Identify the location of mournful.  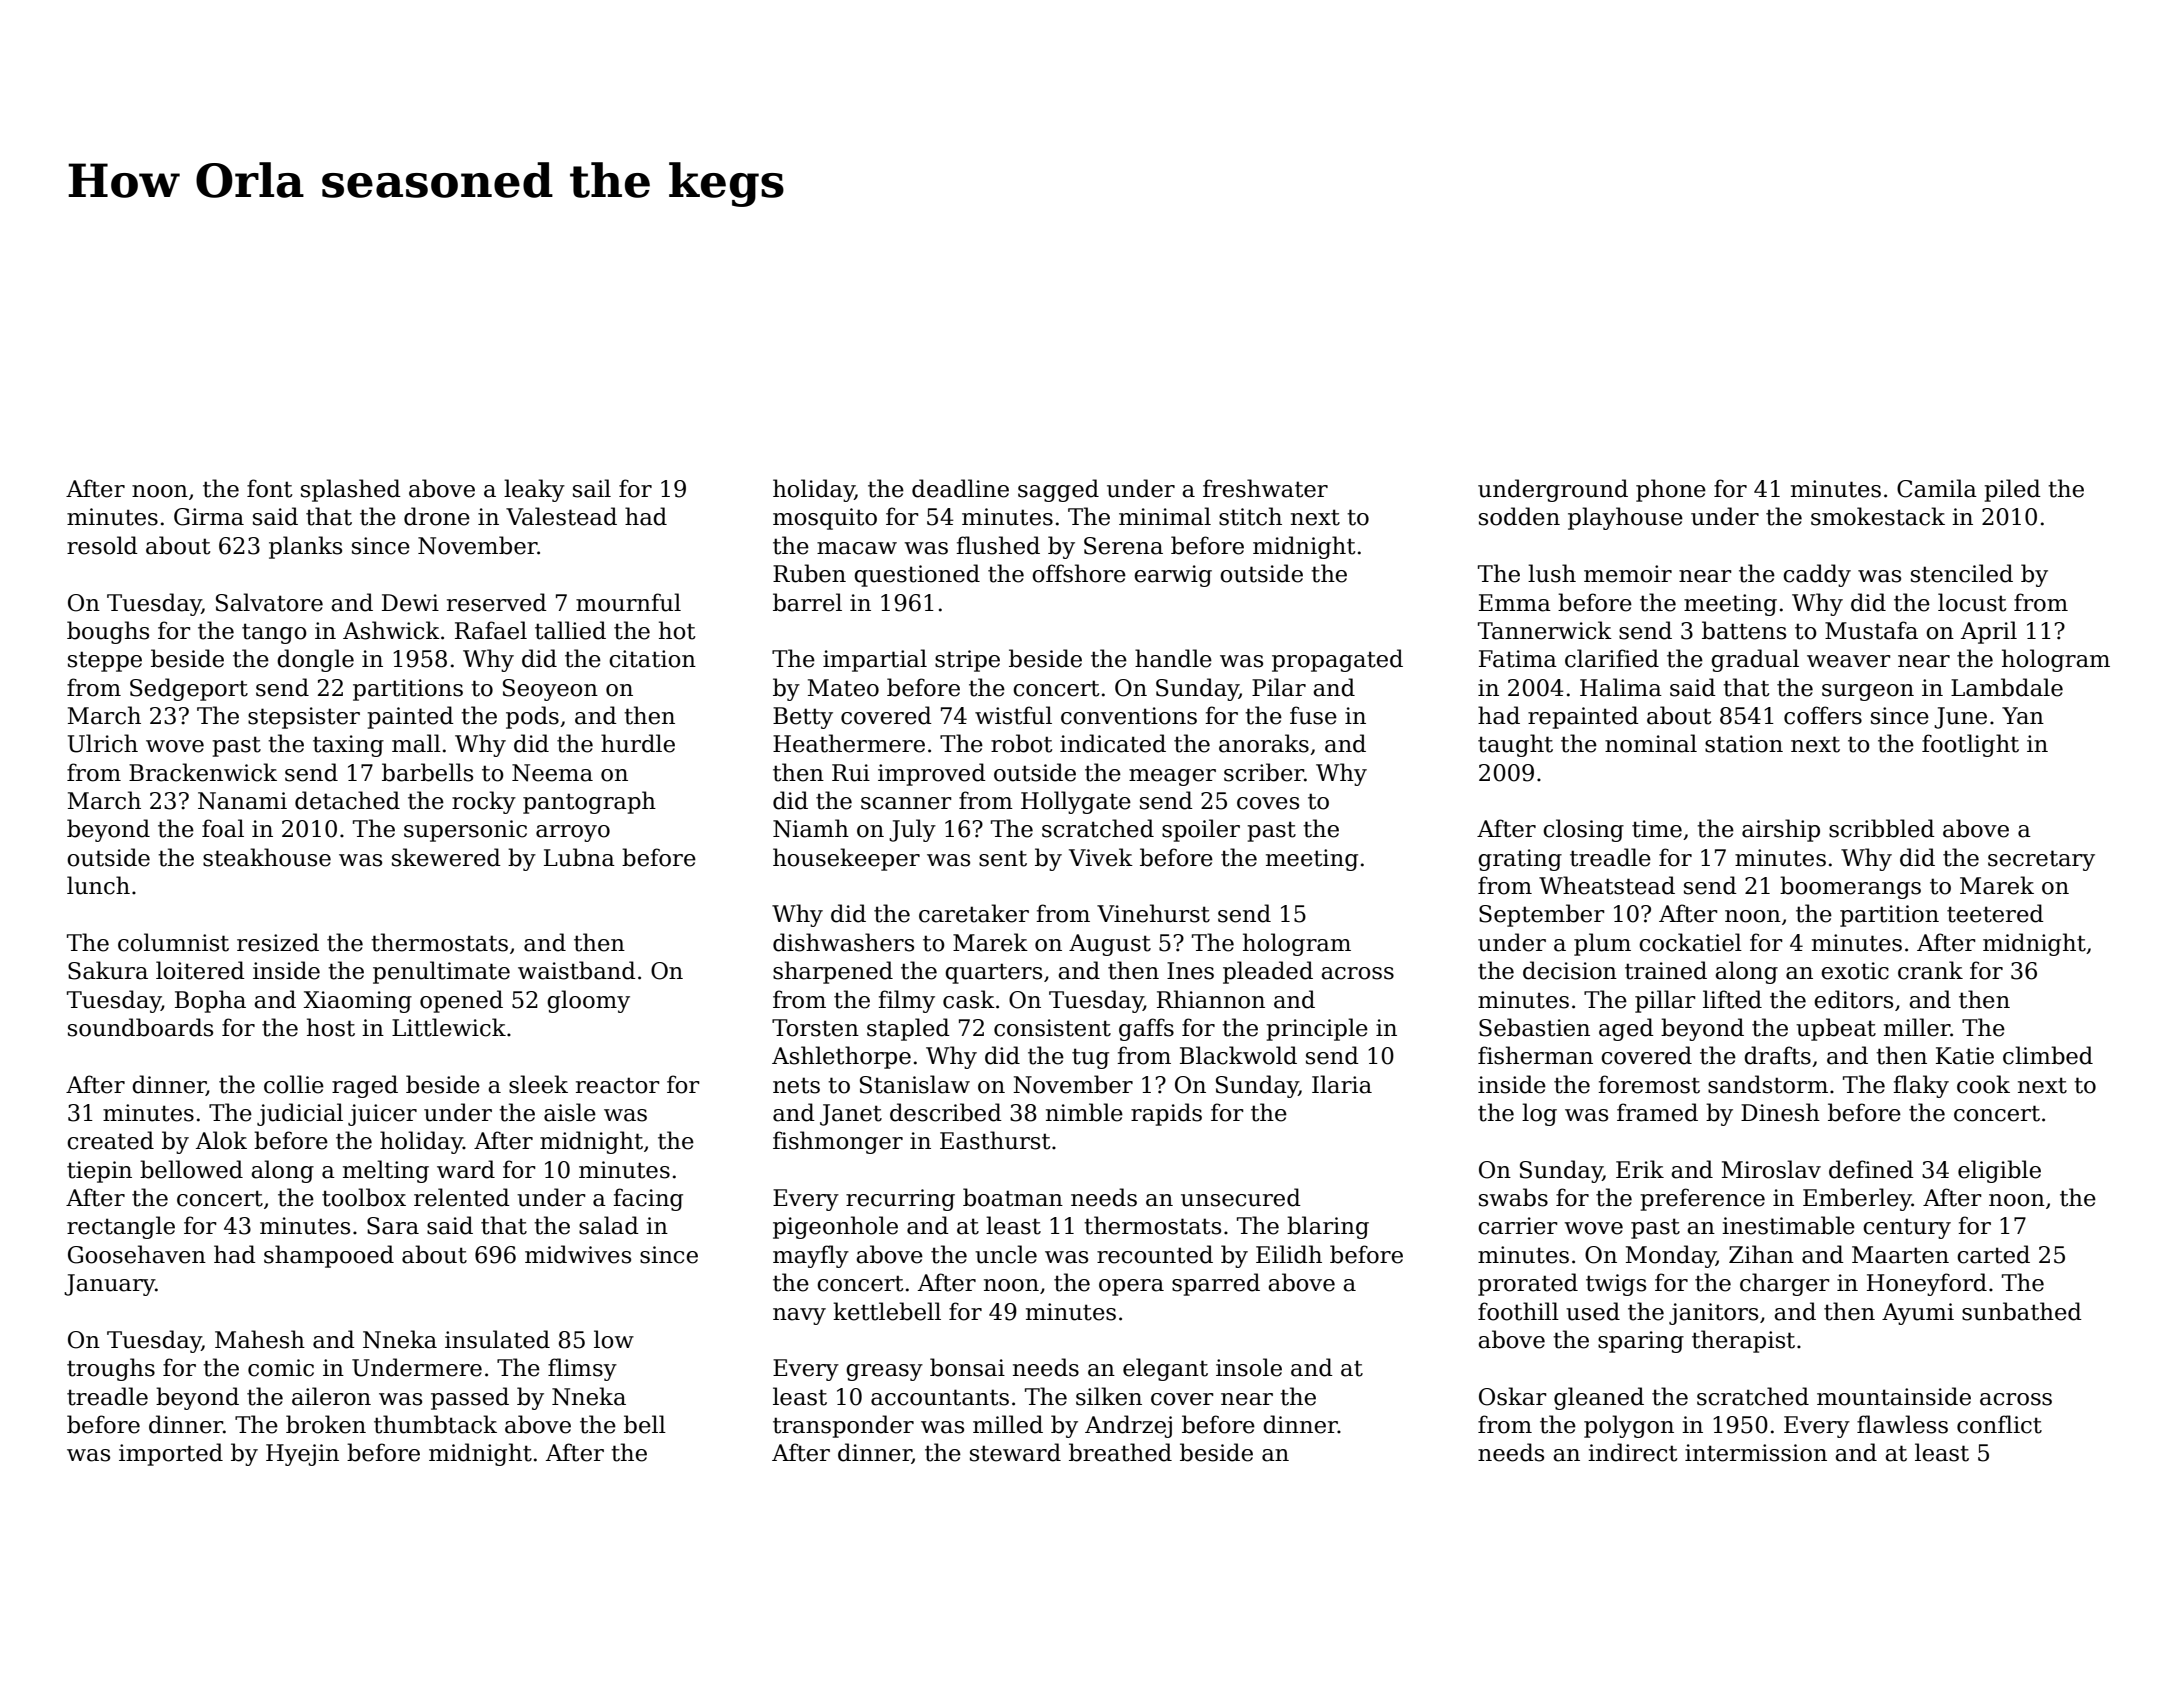
(628, 602).
